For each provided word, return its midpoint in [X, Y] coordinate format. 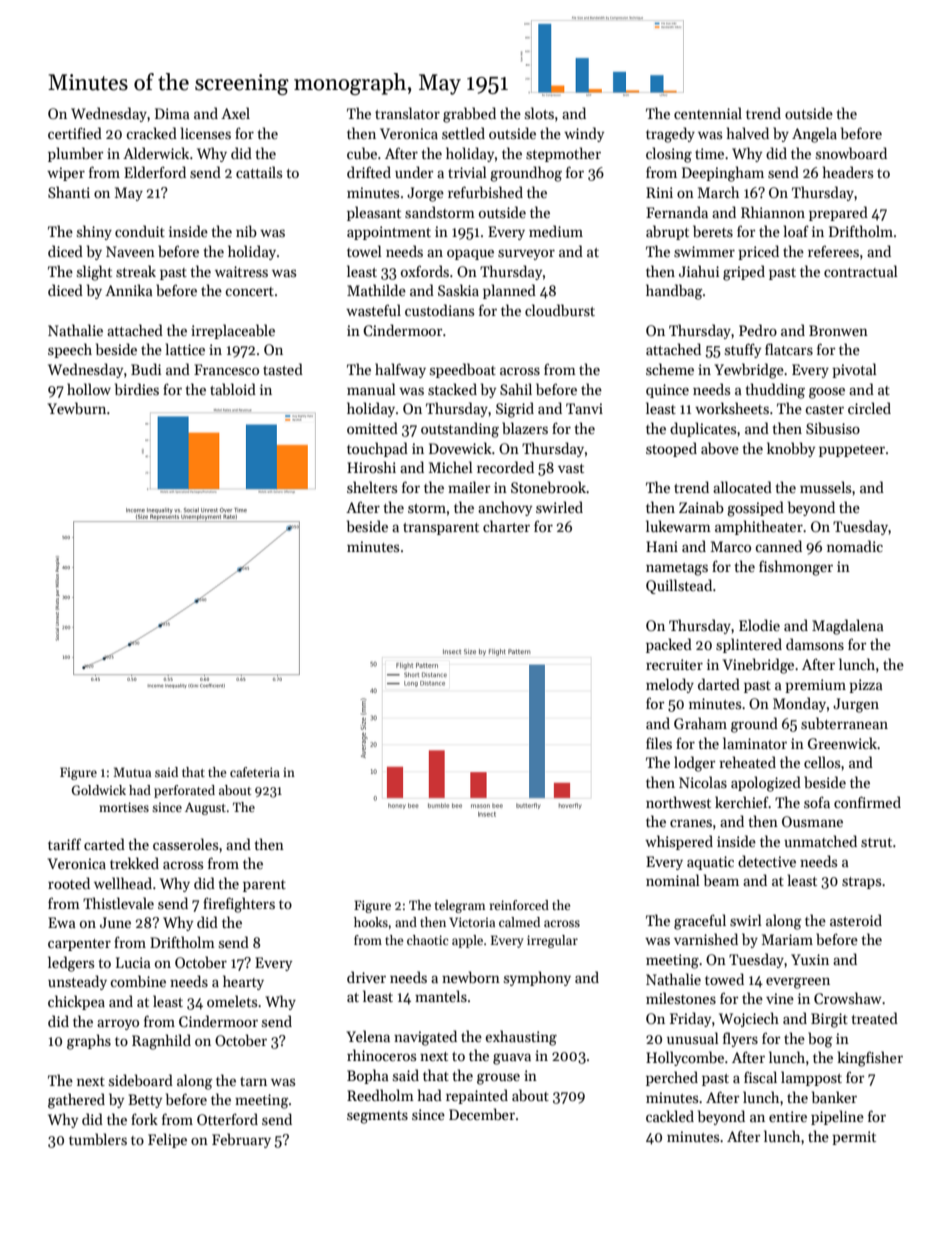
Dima [172, 113]
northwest [678, 802]
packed [669, 645]
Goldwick [99, 790]
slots [539, 113]
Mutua [132, 772]
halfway [400, 370]
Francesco [226, 369]
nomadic [855, 546]
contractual [861, 271]
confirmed [867, 802]
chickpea [76, 1002]
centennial [708, 113]
